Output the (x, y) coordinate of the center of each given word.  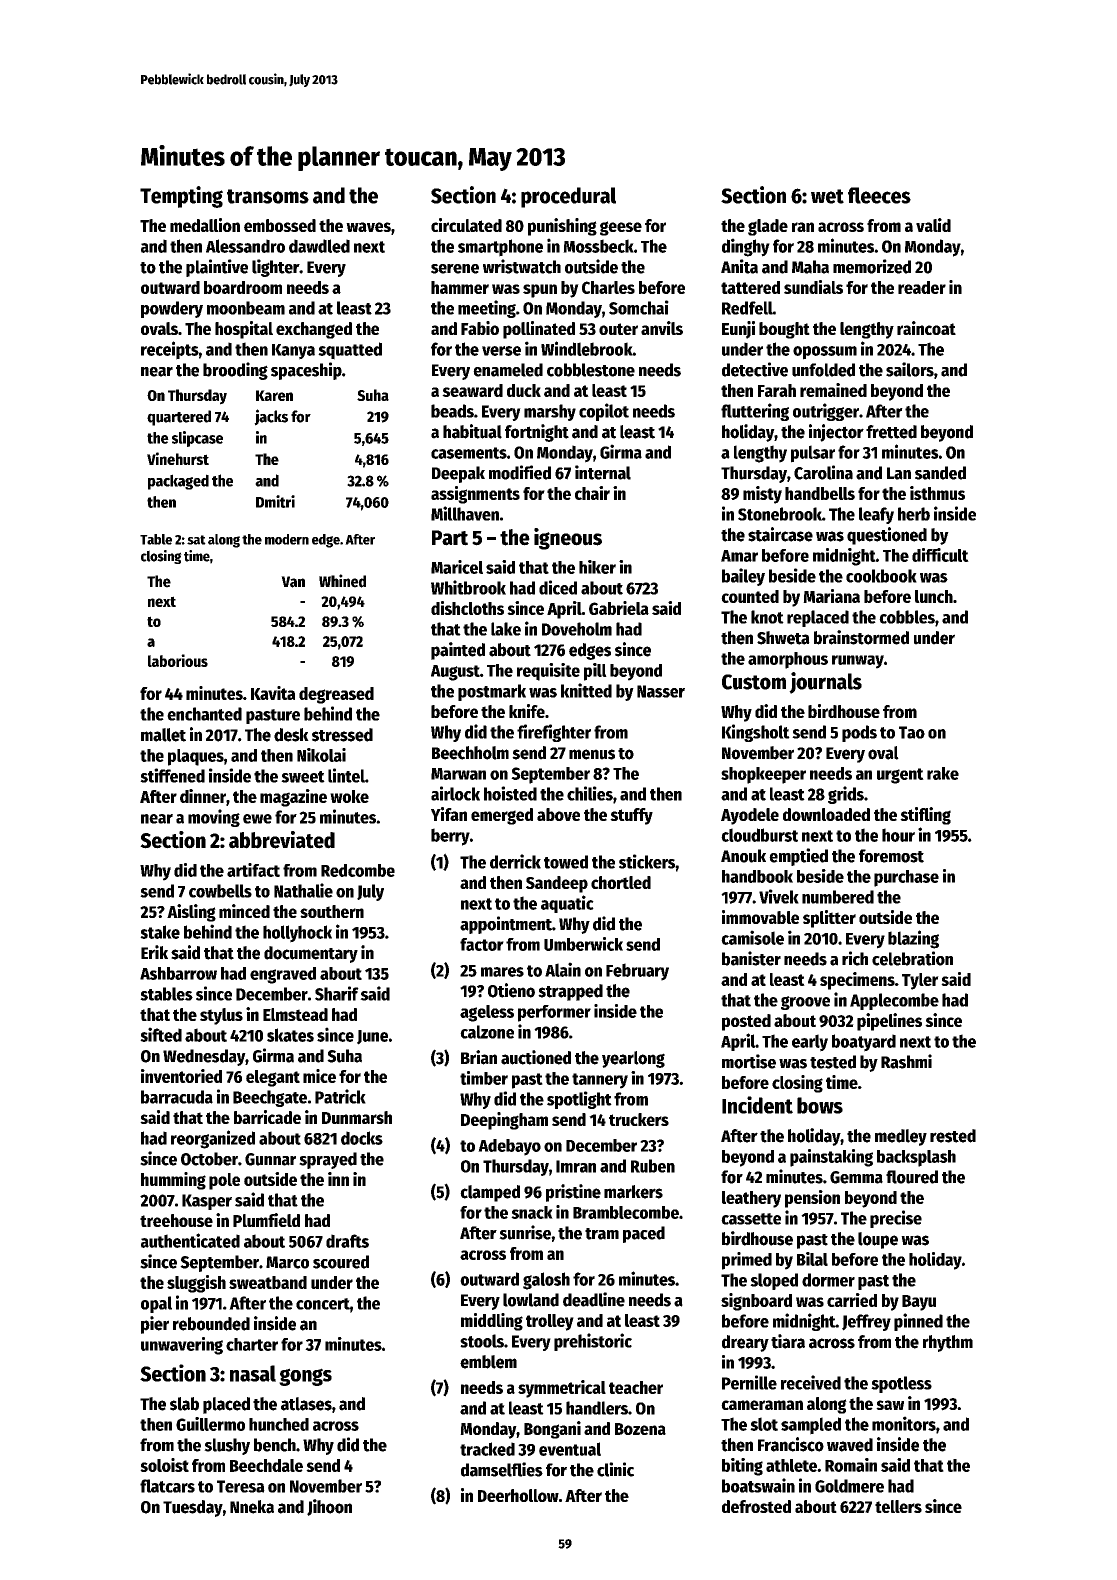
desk (291, 735)
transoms (268, 196)
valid (933, 225)
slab (184, 1404)
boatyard (864, 1043)
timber (484, 1078)
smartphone (500, 248)
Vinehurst (178, 458)
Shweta (783, 638)
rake (943, 773)
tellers (898, 1506)
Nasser (661, 691)
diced (558, 587)
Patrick (340, 1096)
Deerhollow (518, 1495)
